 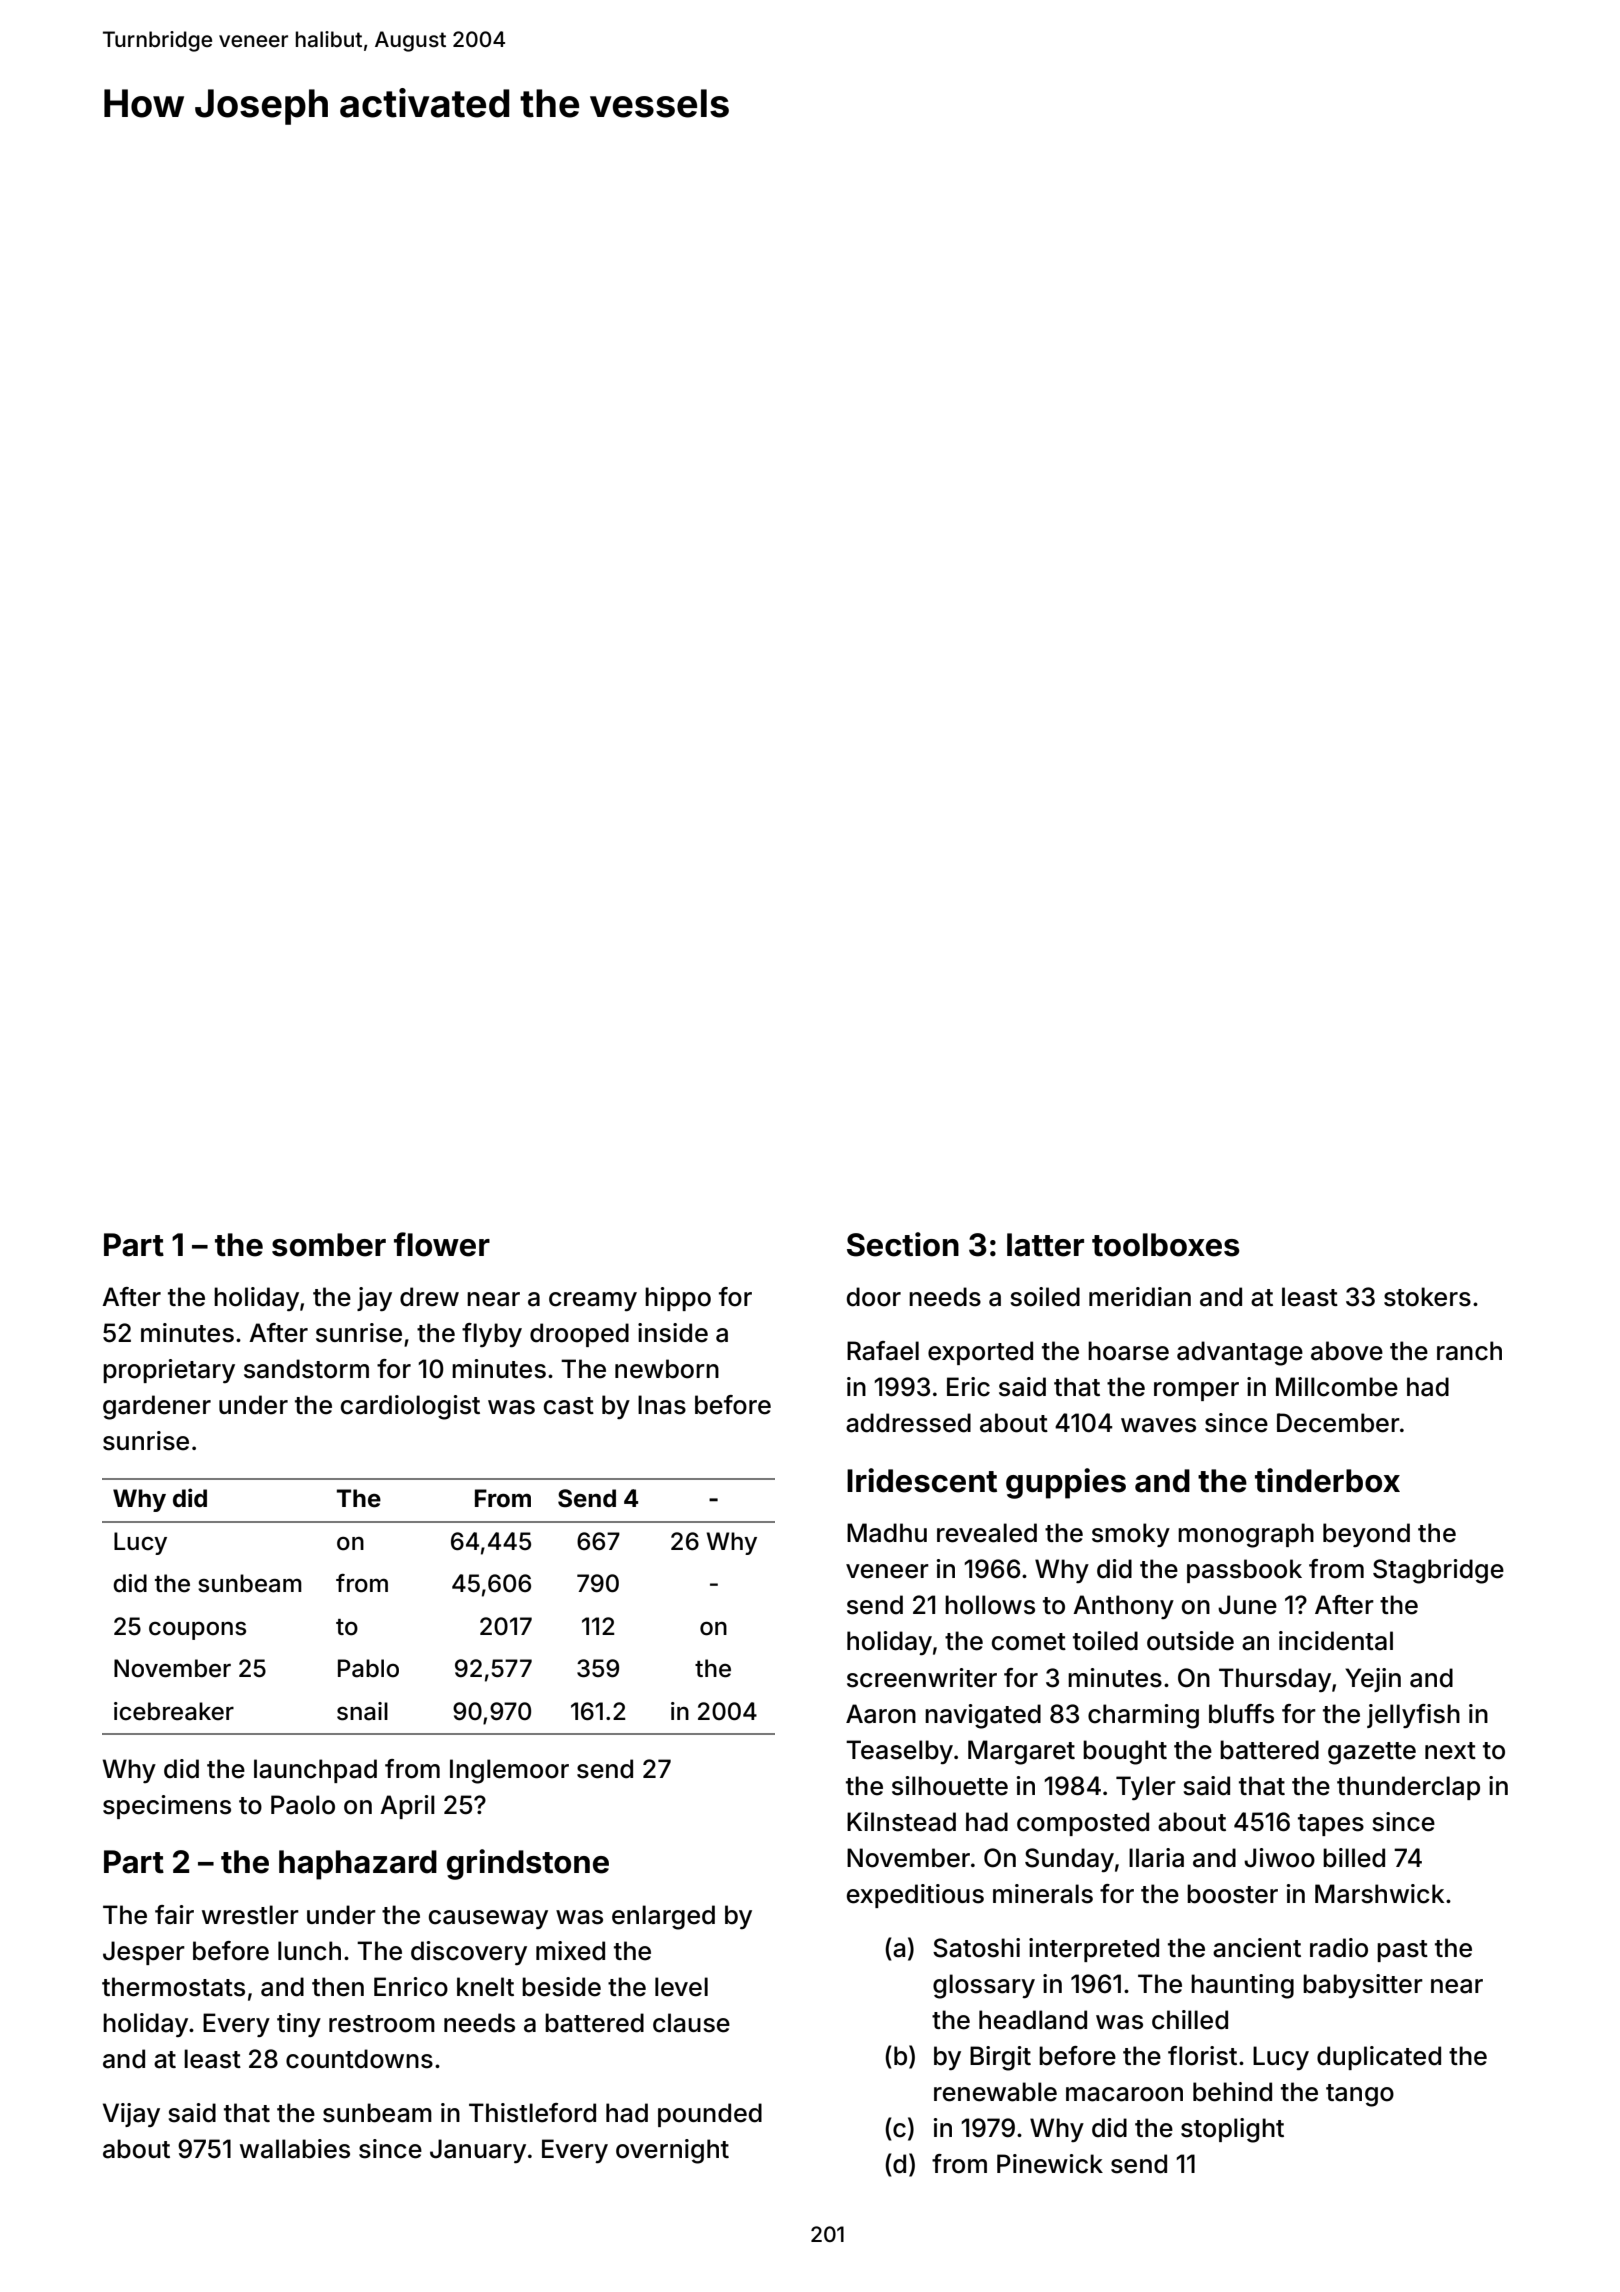 What do you see at coordinates (167, 1807) in the image?
I see `specimens` at bounding box center [167, 1807].
